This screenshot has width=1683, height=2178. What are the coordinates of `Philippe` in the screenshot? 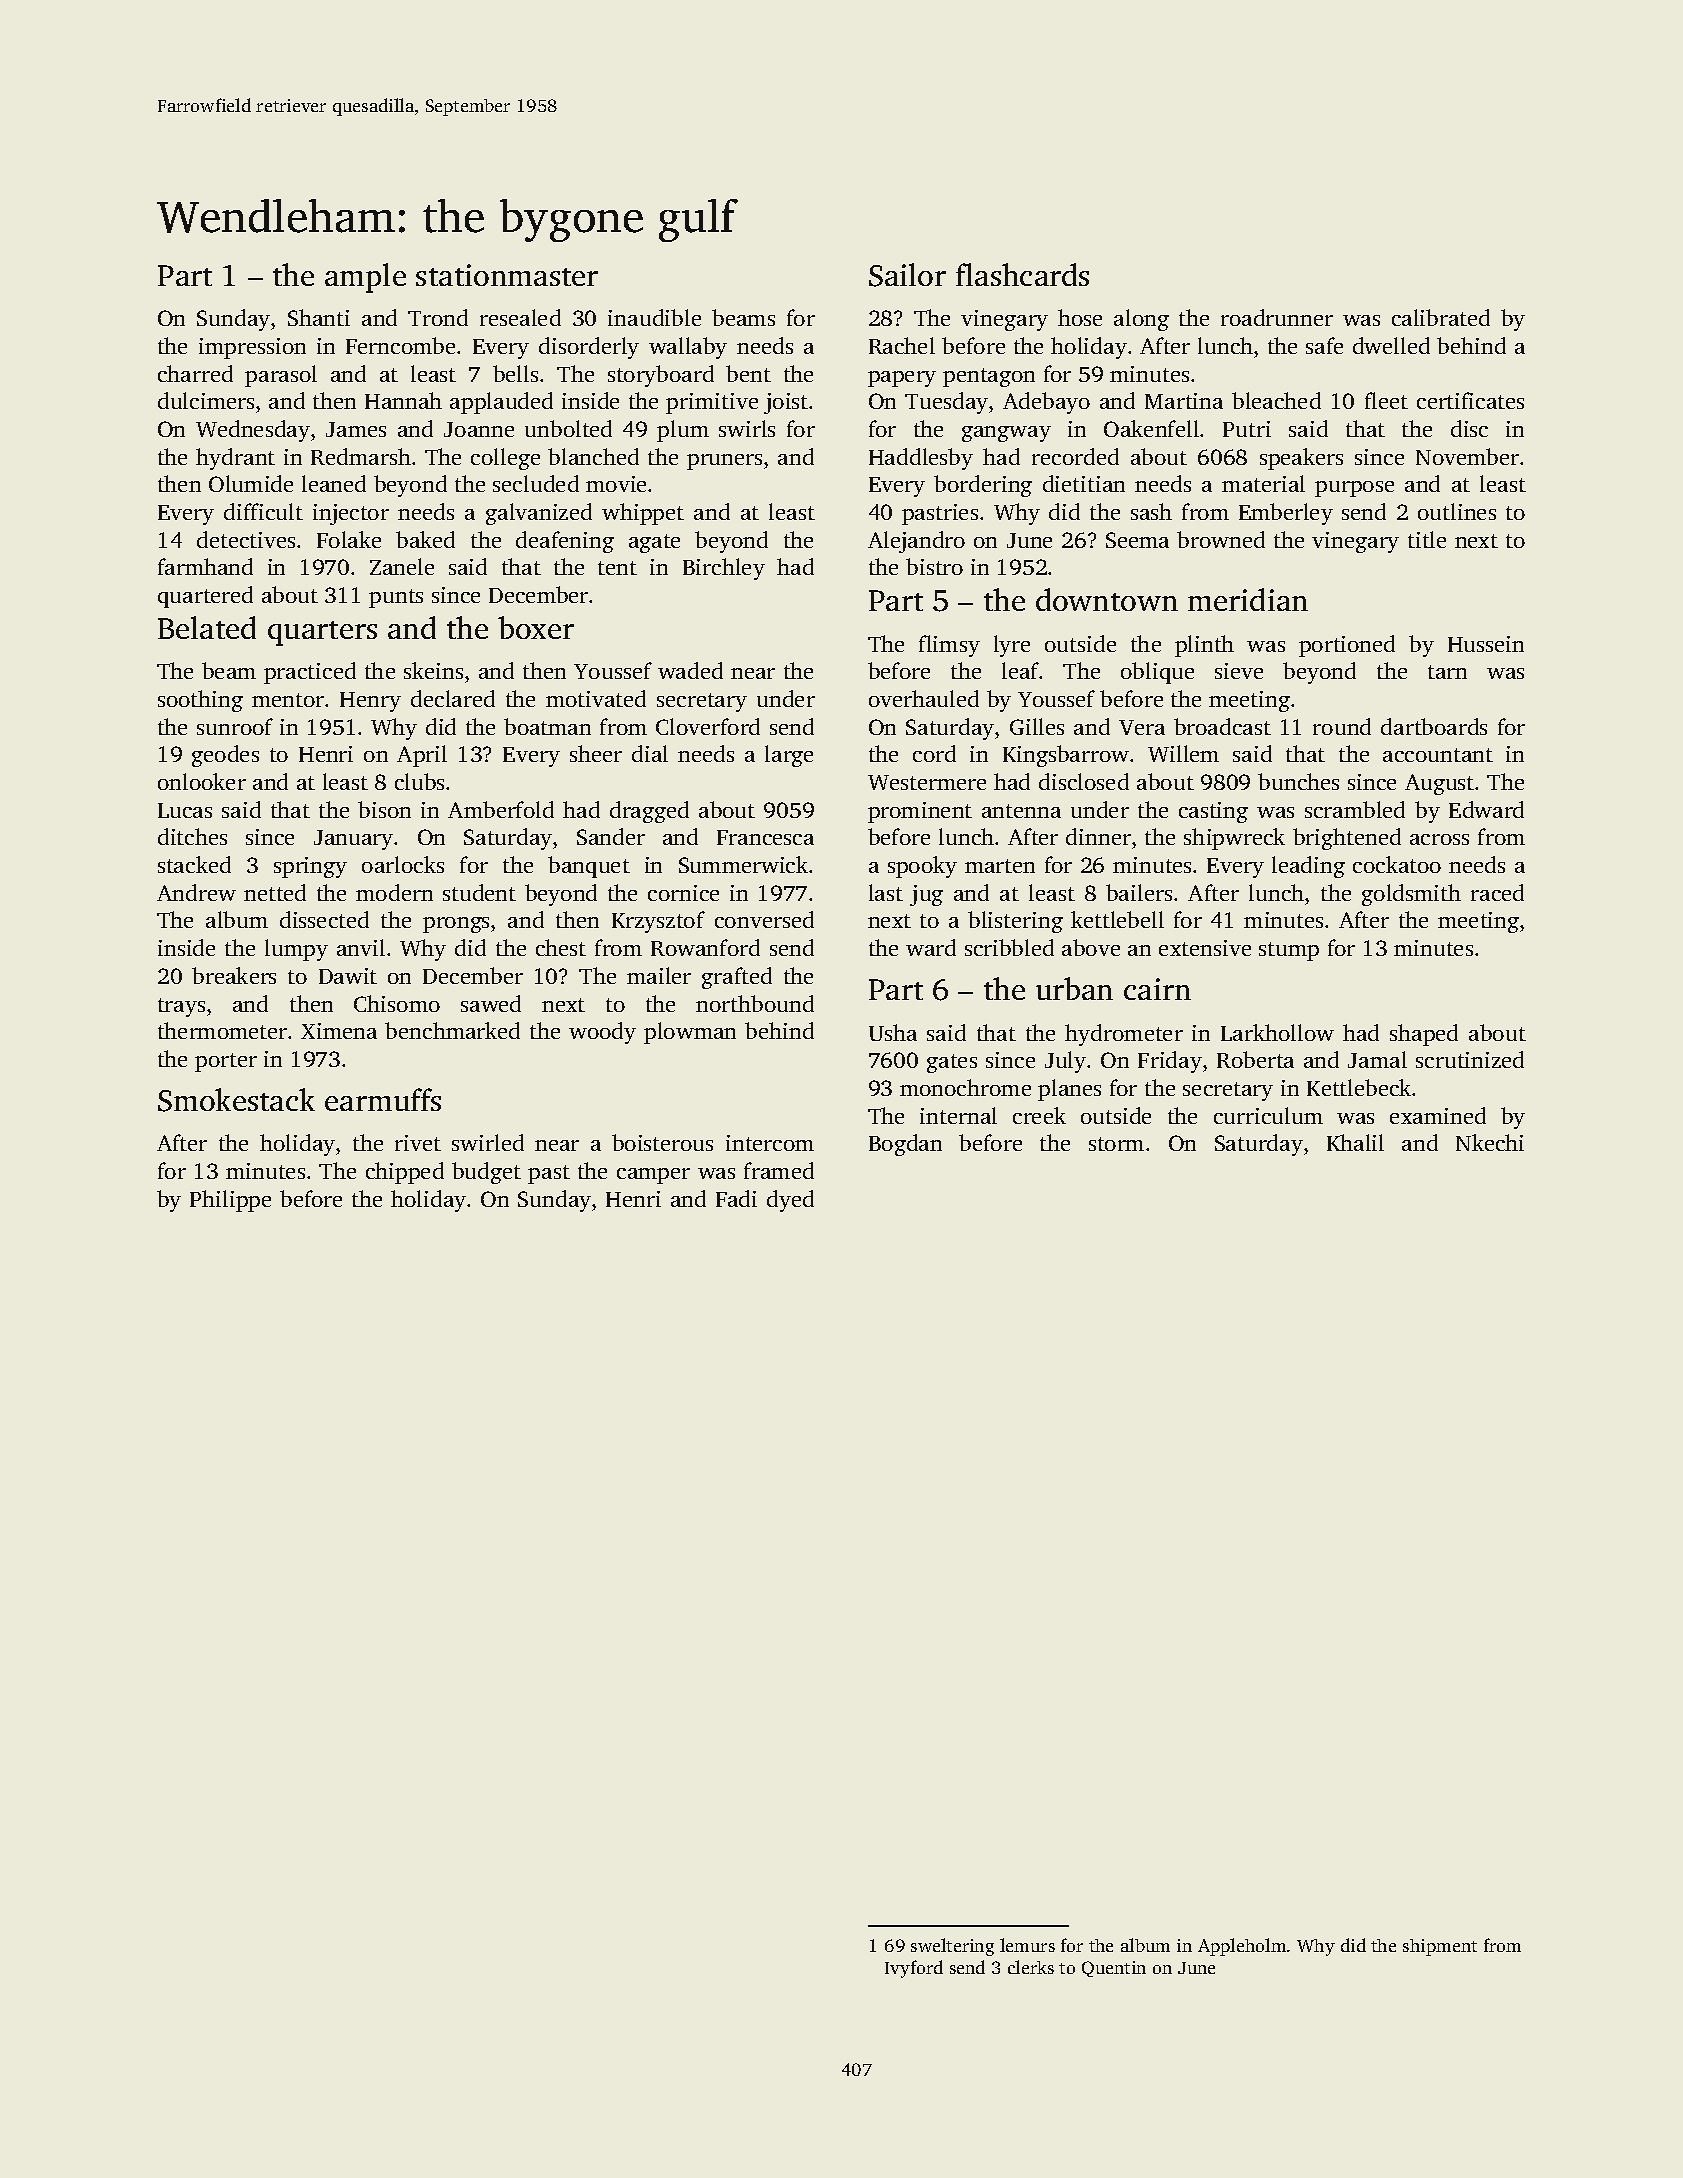 It's located at (230, 1201).
